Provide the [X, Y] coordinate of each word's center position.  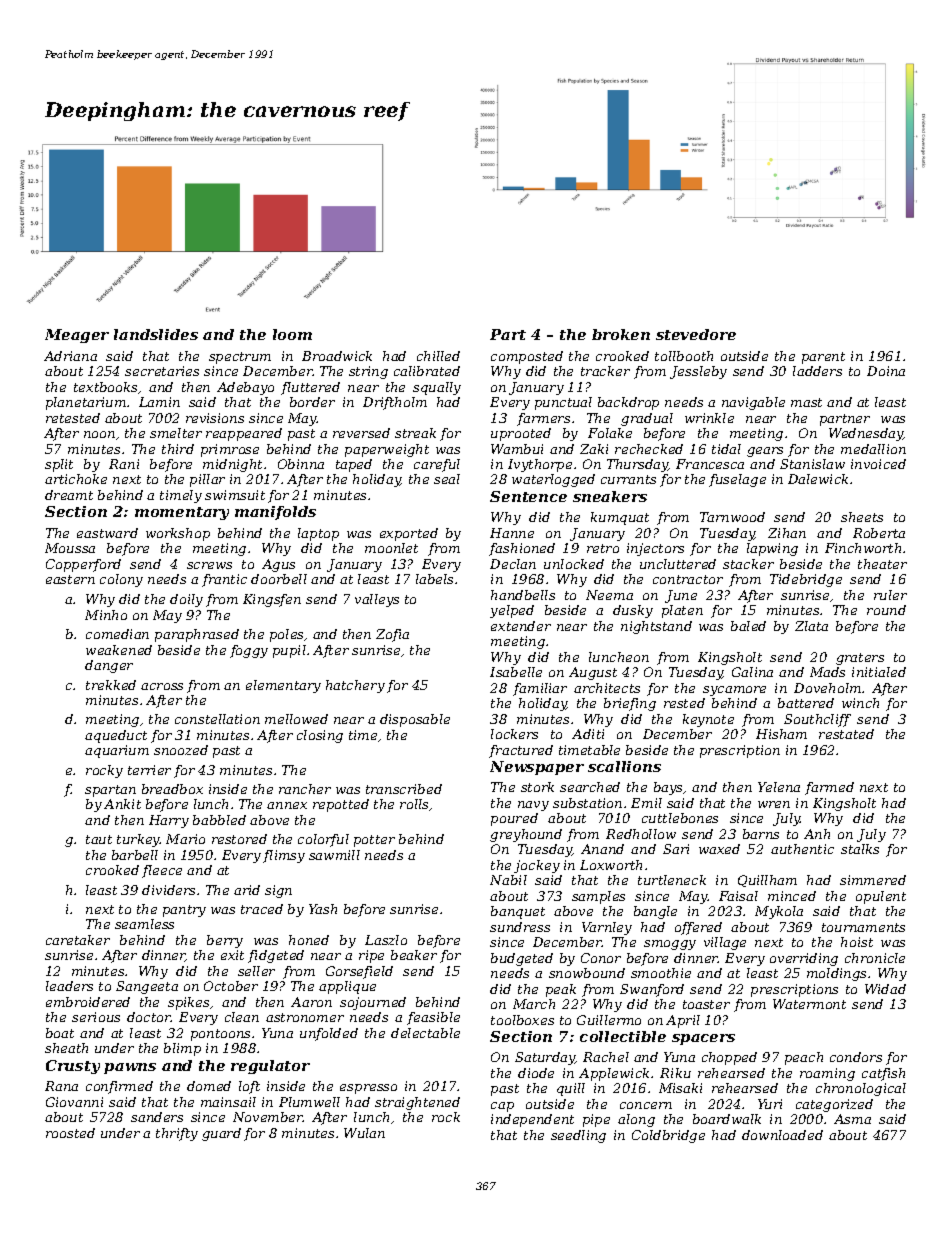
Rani [124, 464]
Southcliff [817, 720]
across [162, 686]
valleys [377, 600]
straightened [417, 1103]
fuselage [737, 480]
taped [354, 465]
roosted [70, 1133]
